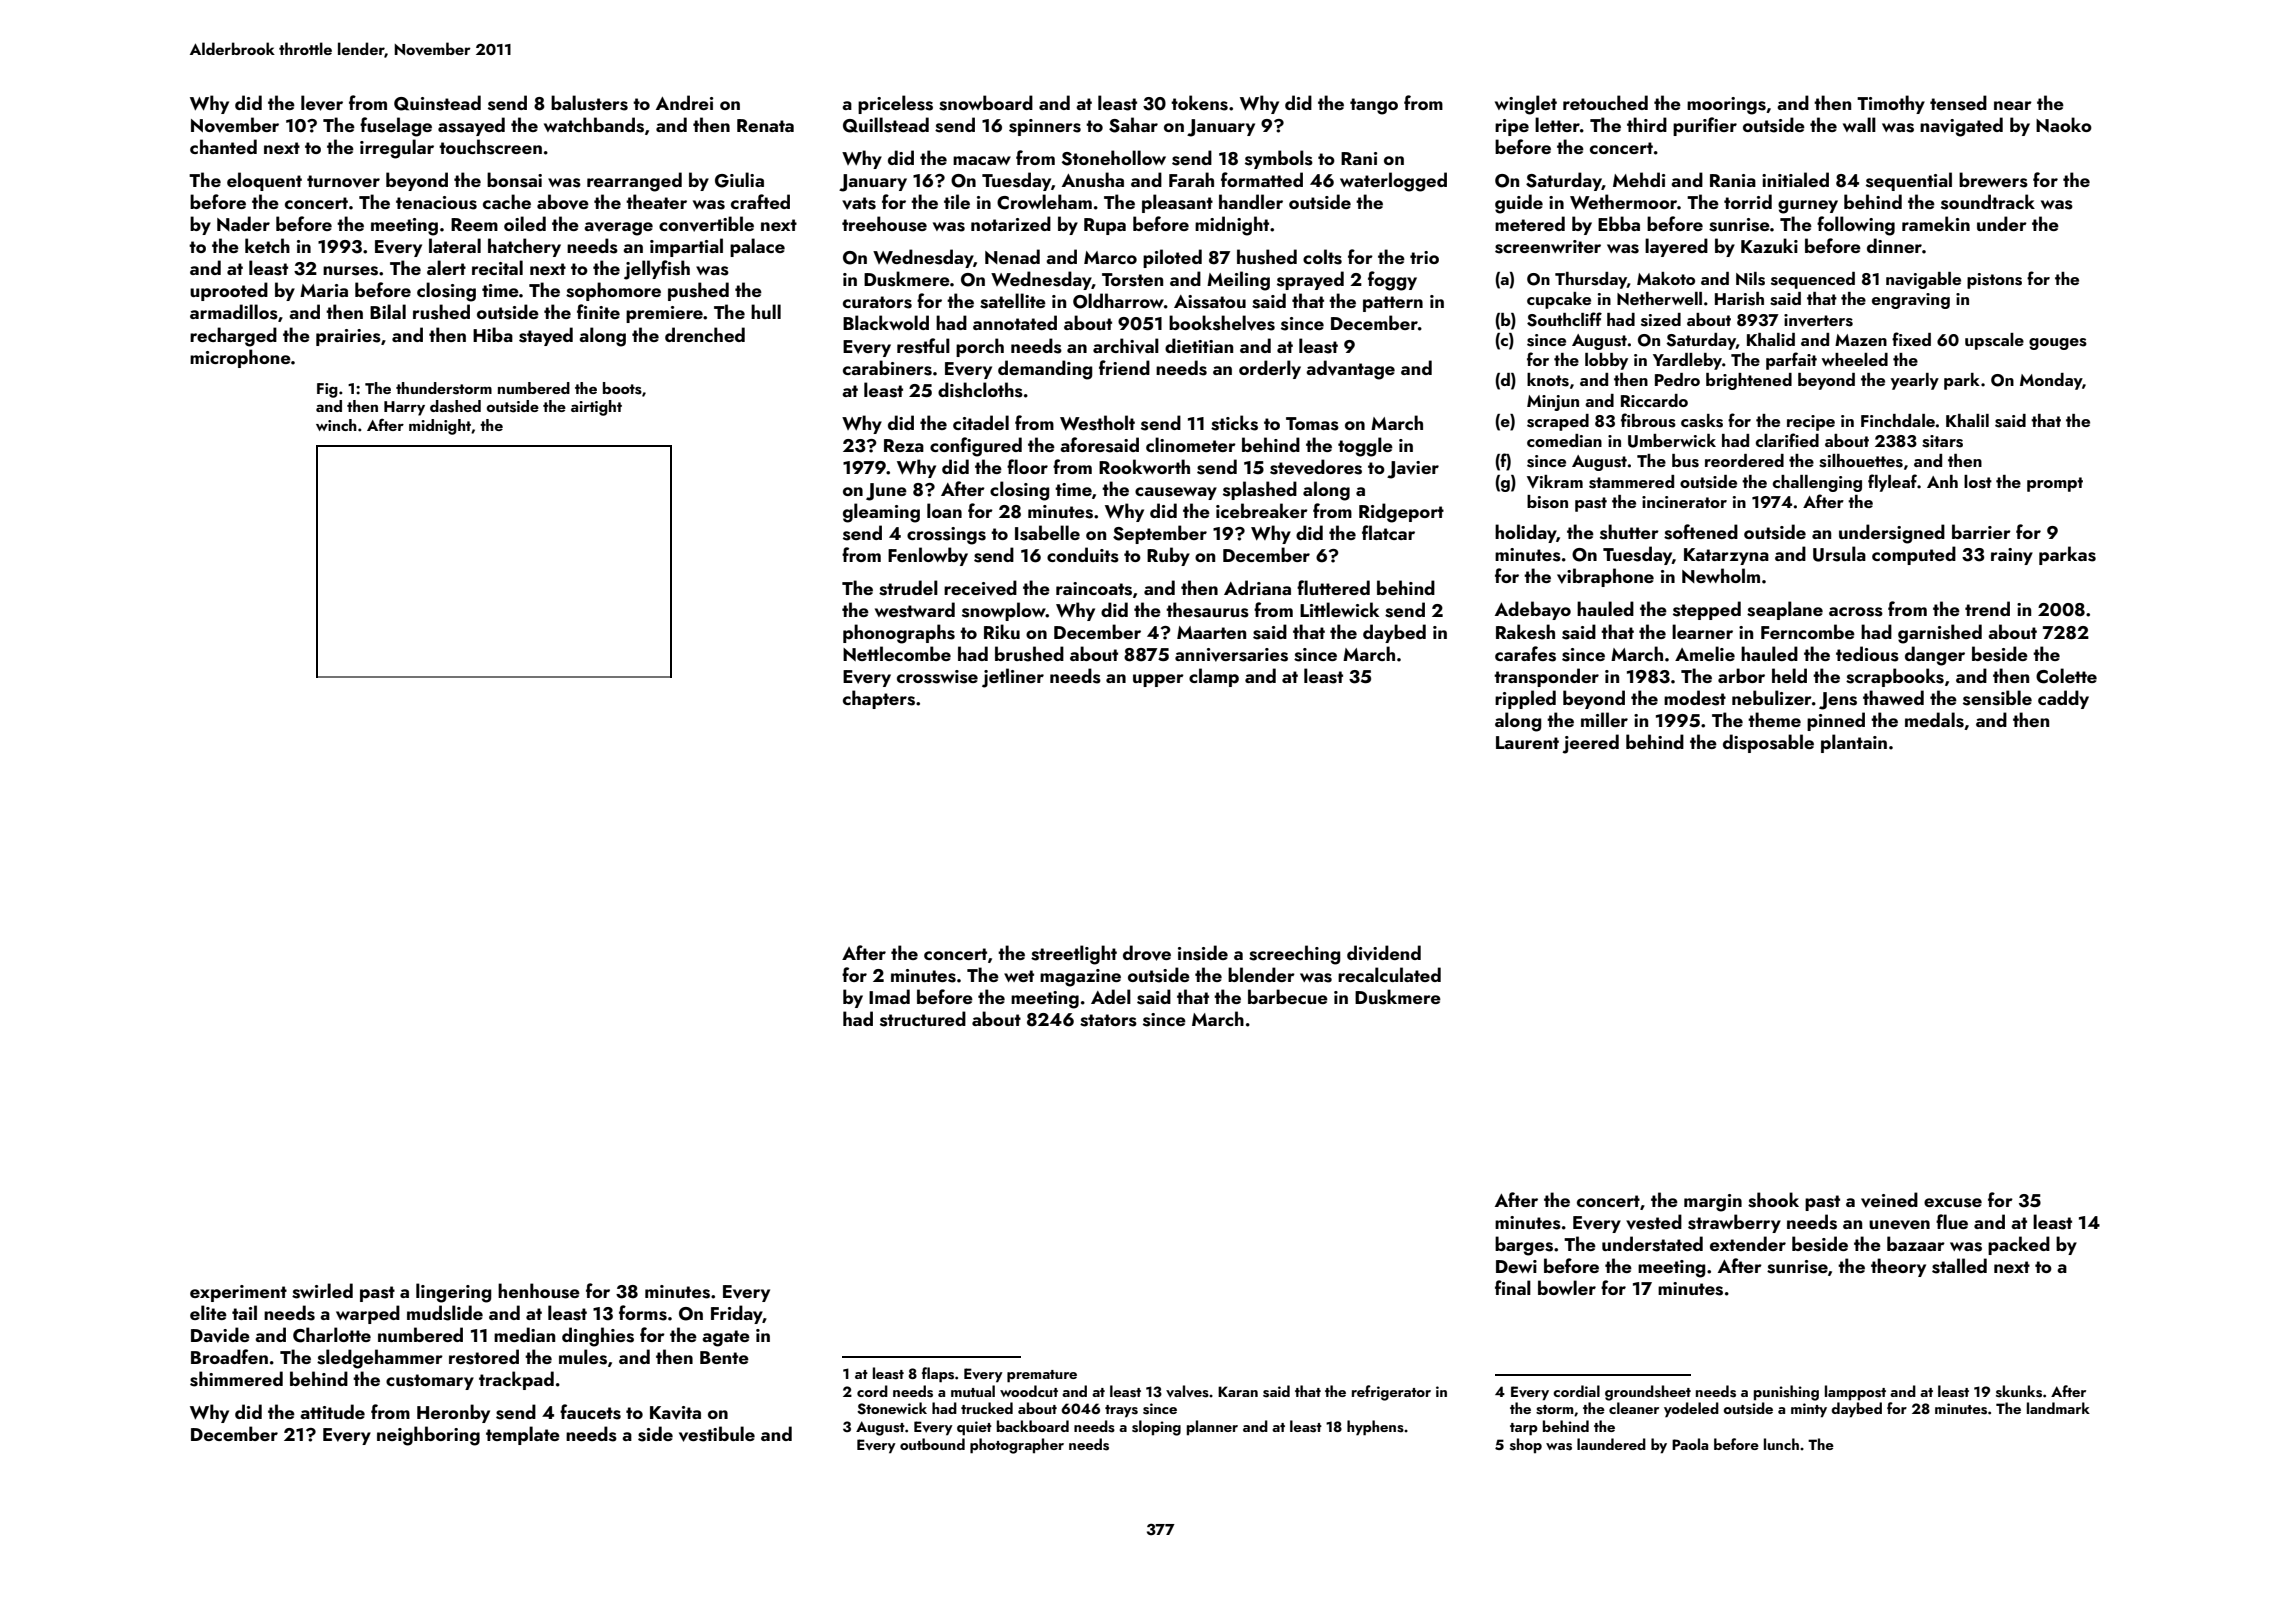 This screenshot has width=2292, height=1620. Describe the element at coordinates (546, 336) in the screenshot. I see `stayed` at that location.
